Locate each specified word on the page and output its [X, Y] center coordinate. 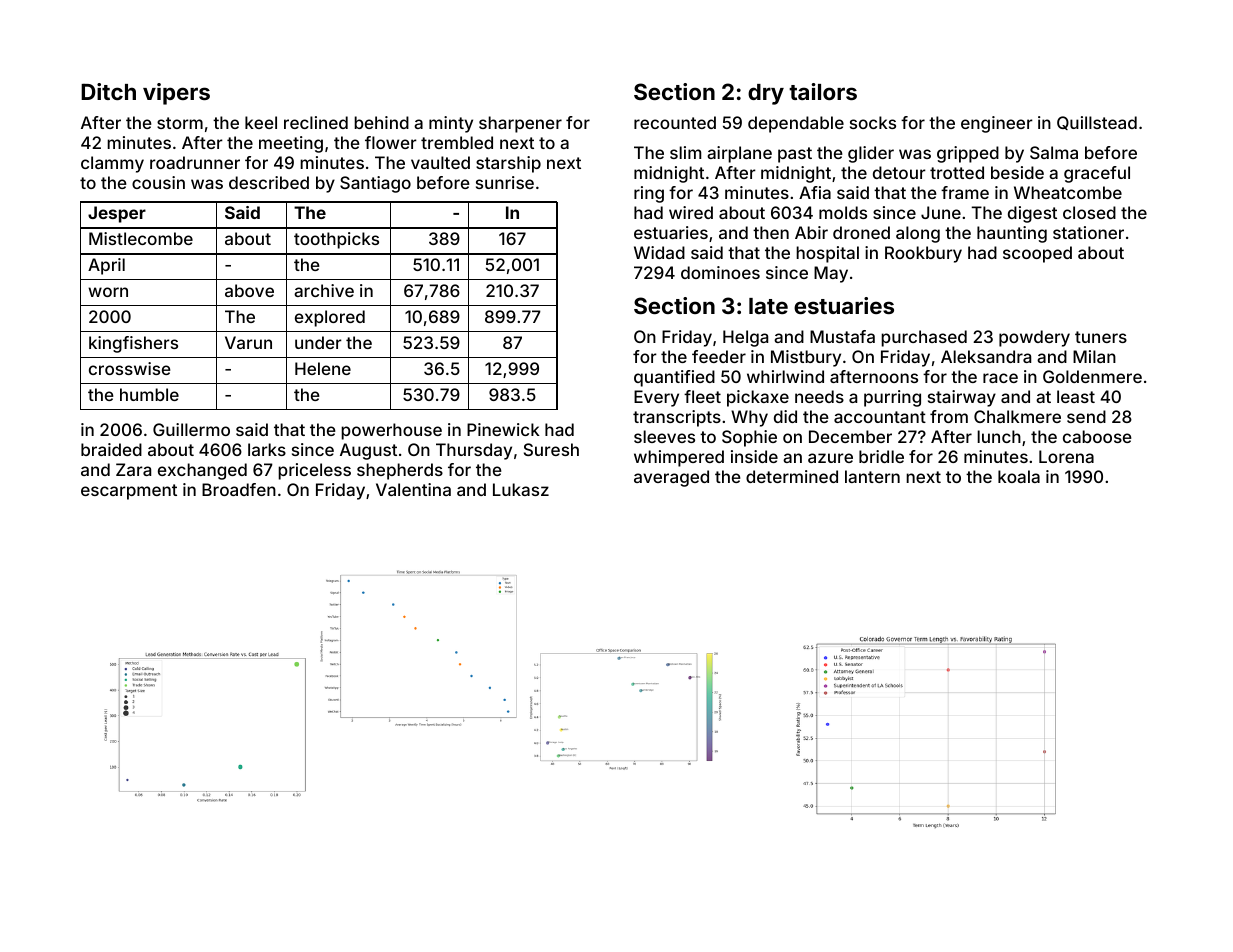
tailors [823, 91]
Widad [659, 252]
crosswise [130, 368]
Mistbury [806, 358]
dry [766, 94]
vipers [176, 94]
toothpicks [336, 240]
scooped [1037, 254]
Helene [323, 368]
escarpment [129, 492]
